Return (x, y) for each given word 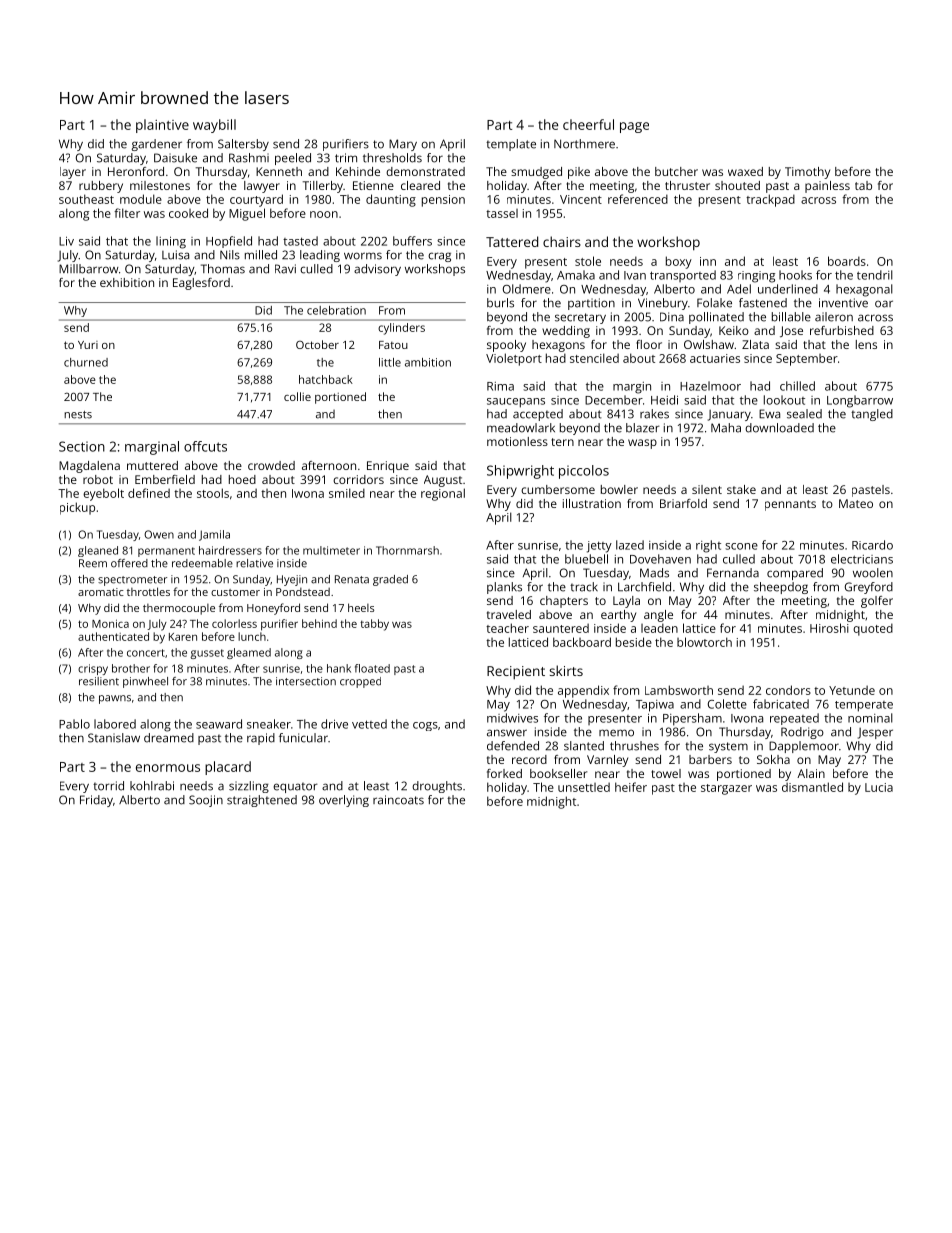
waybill (214, 126)
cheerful (588, 124)
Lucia (879, 787)
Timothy (807, 173)
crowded (271, 465)
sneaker (269, 724)
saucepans (516, 403)
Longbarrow (860, 401)
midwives (512, 718)
